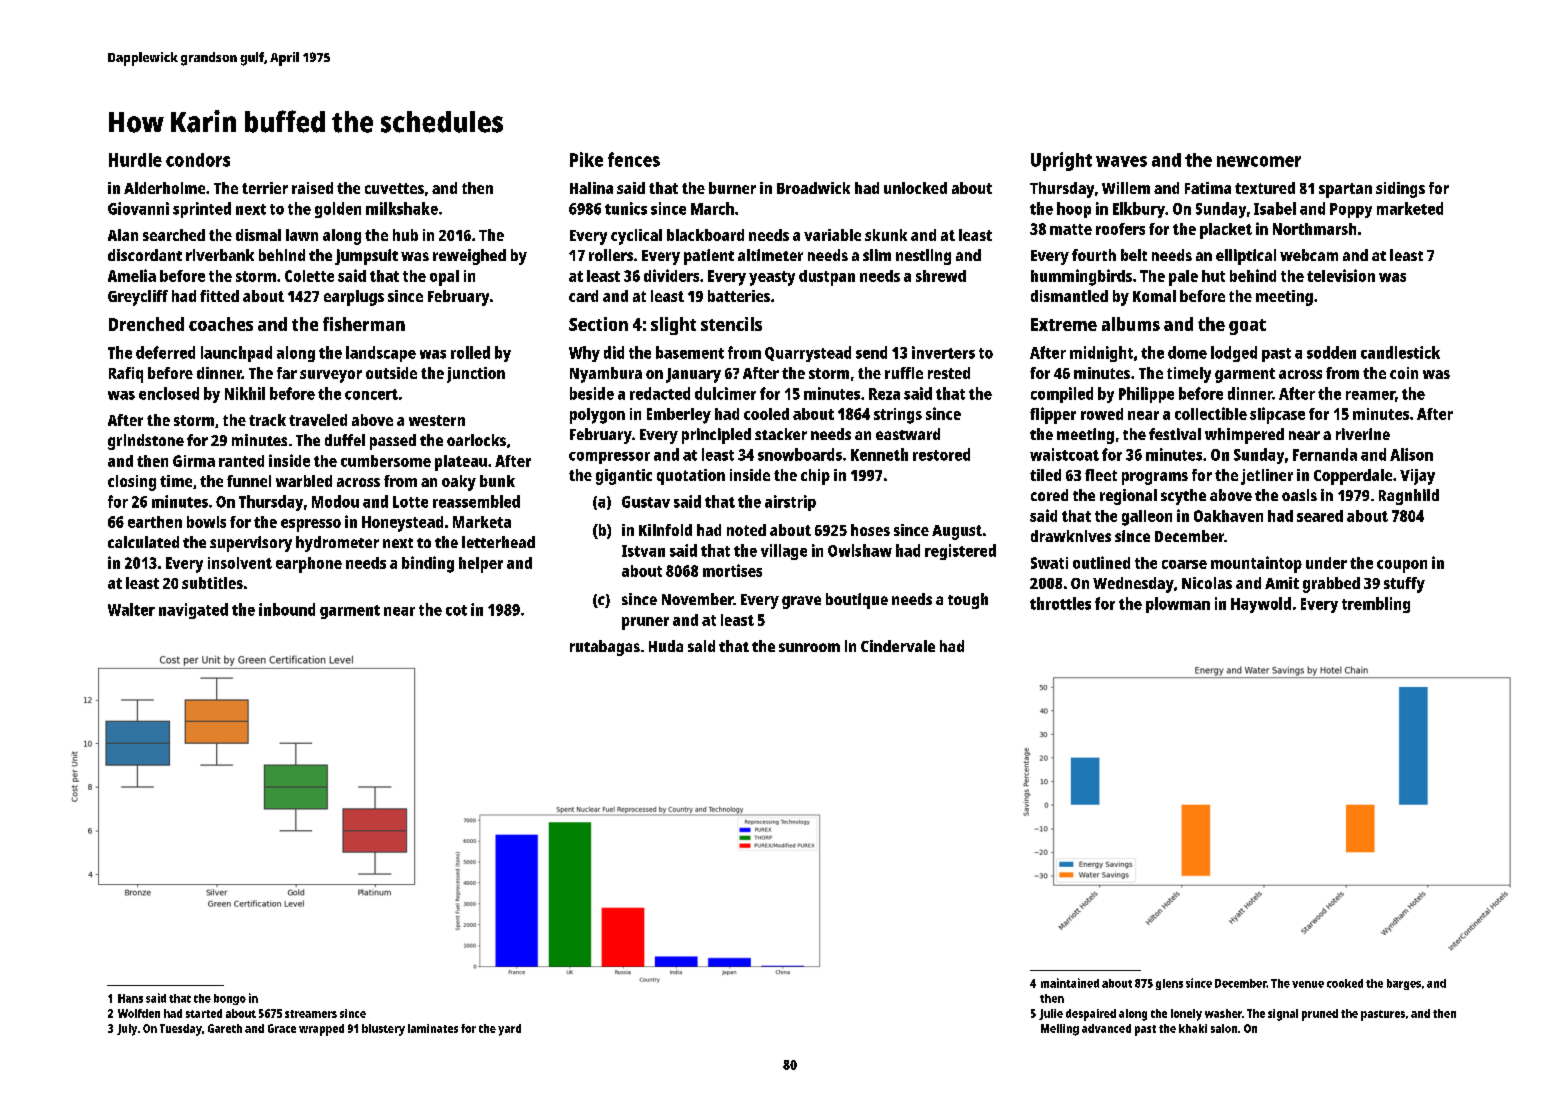 The image size is (1566, 1107). What do you see at coordinates (1070, 983) in the screenshot?
I see `maintained` at bounding box center [1070, 983].
